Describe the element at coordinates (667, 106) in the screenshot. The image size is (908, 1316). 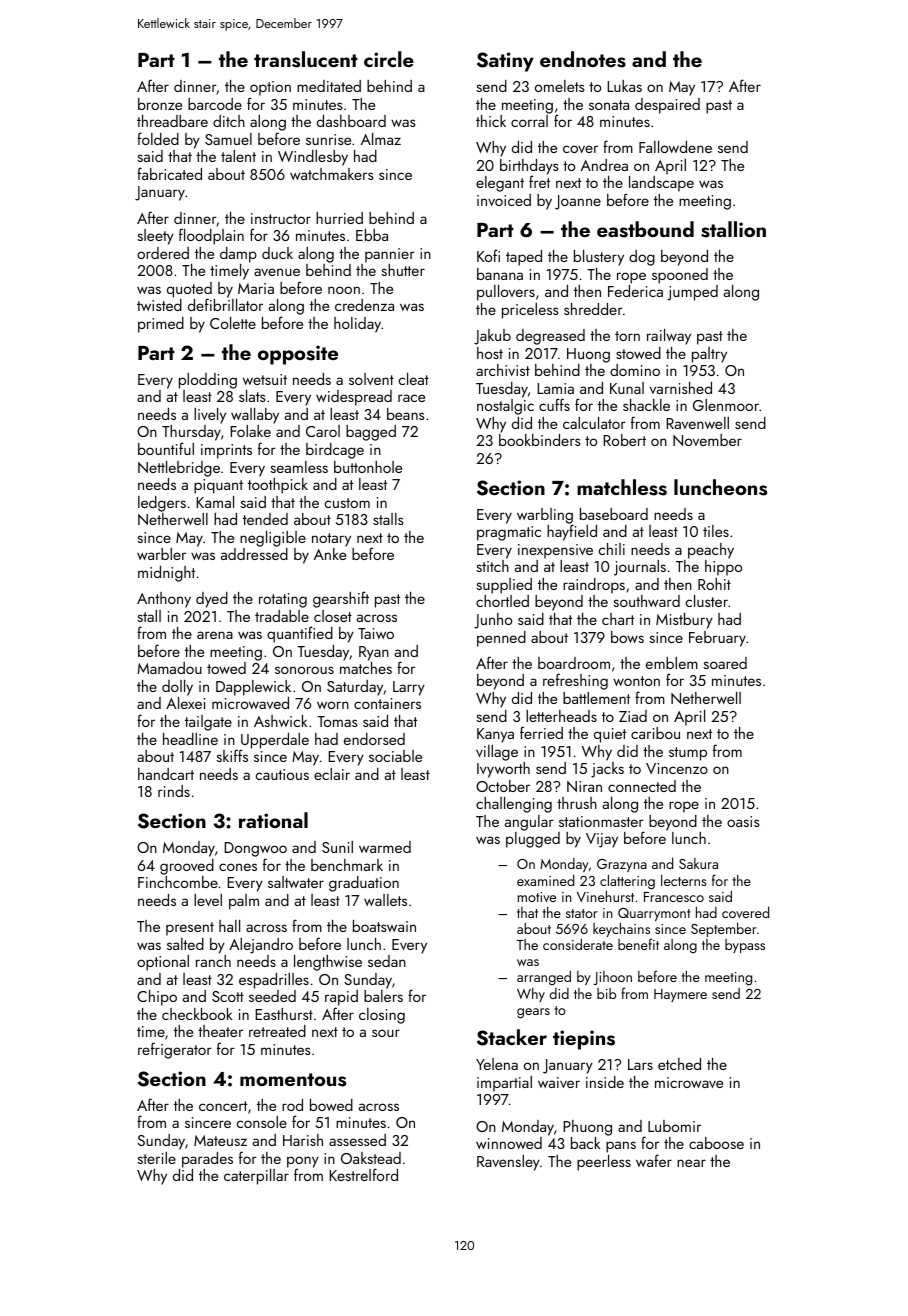
I see `despaired` at that location.
